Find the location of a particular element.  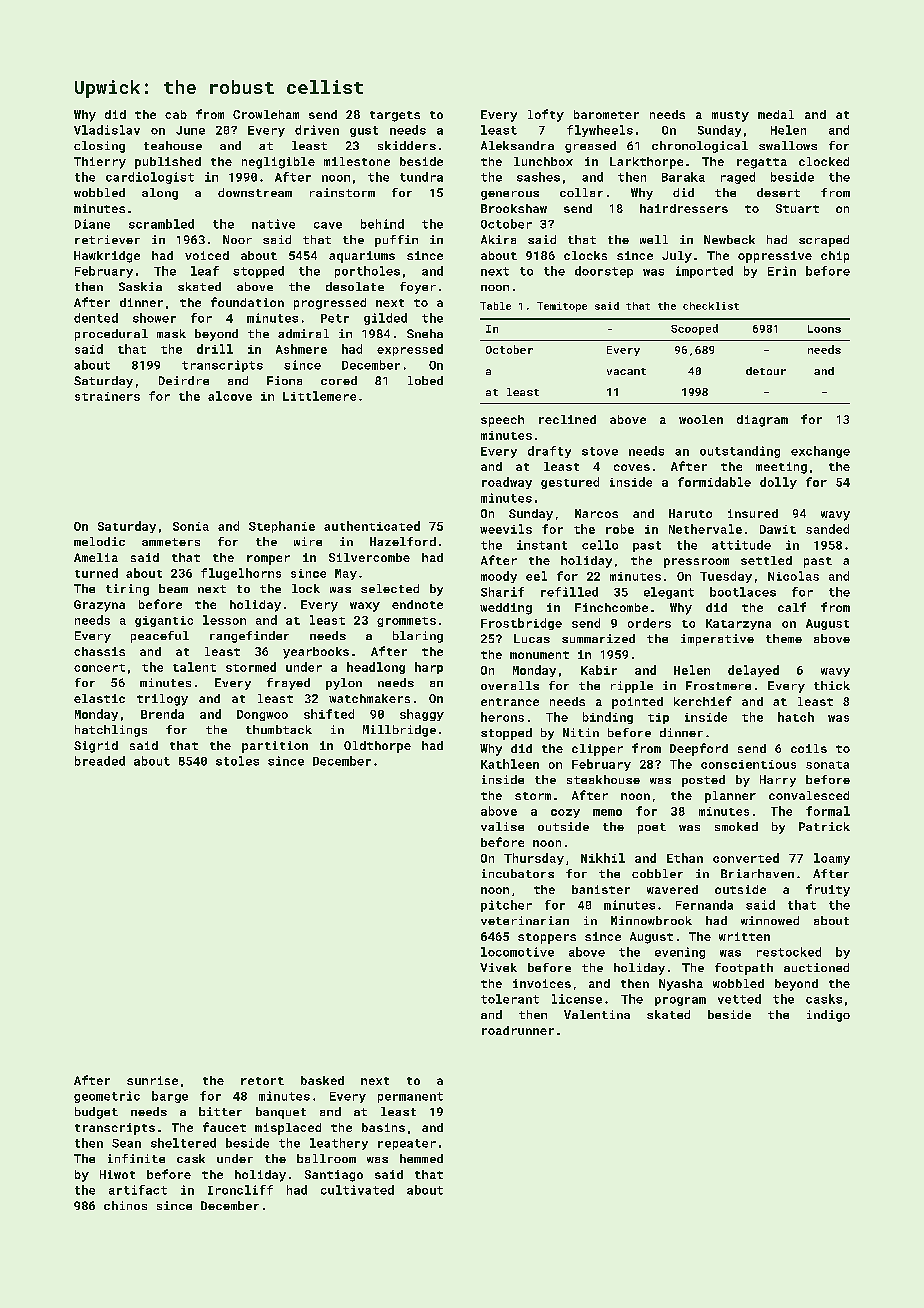

published is located at coordinates (168, 163).
